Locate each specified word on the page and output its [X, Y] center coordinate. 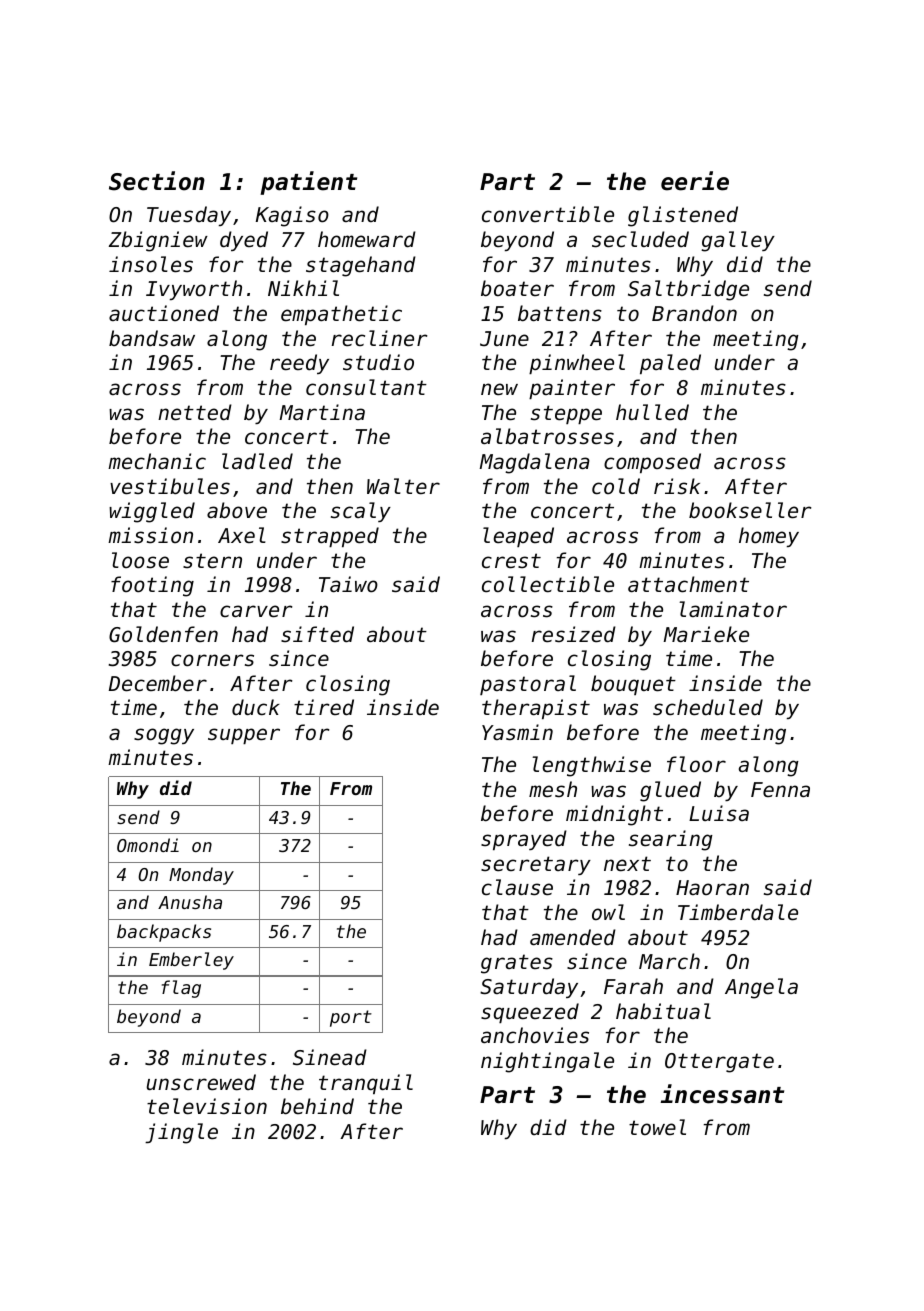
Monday [201, 876]
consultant [366, 387]
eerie [695, 181]
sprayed [524, 840]
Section [157, 181]
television [207, 1106]
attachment [688, 584]
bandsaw [152, 338]
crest [511, 561]
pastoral [528, 685]
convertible [548, 214]
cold [616, 486]
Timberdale [738, 912]
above [237, 510]
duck [256, 707]
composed [652, 463]
